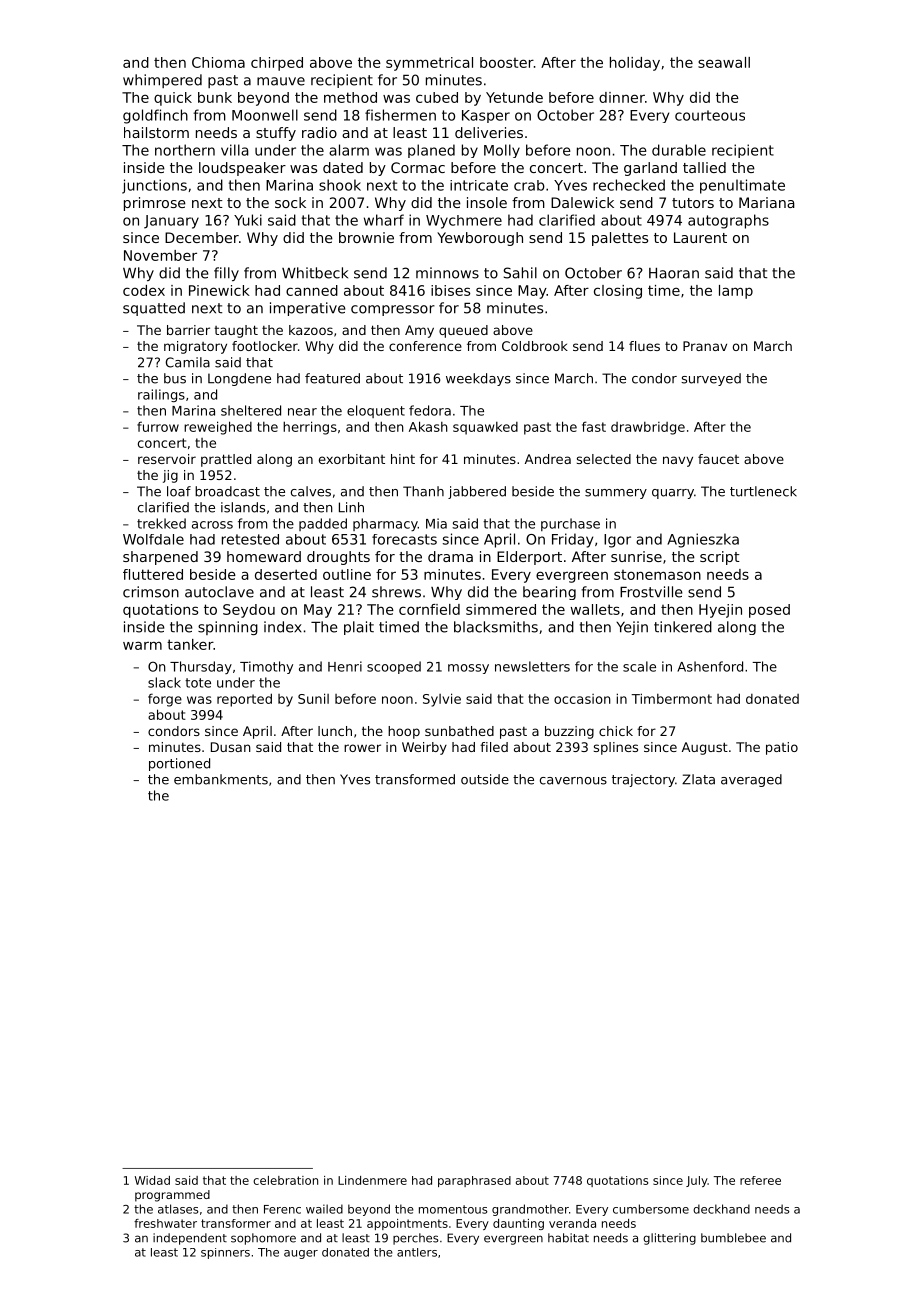 This screenshot has width=924, height=1308. Describe the element at coordinates (595, 609) in the screenshot. I see `wallets` at that location.
